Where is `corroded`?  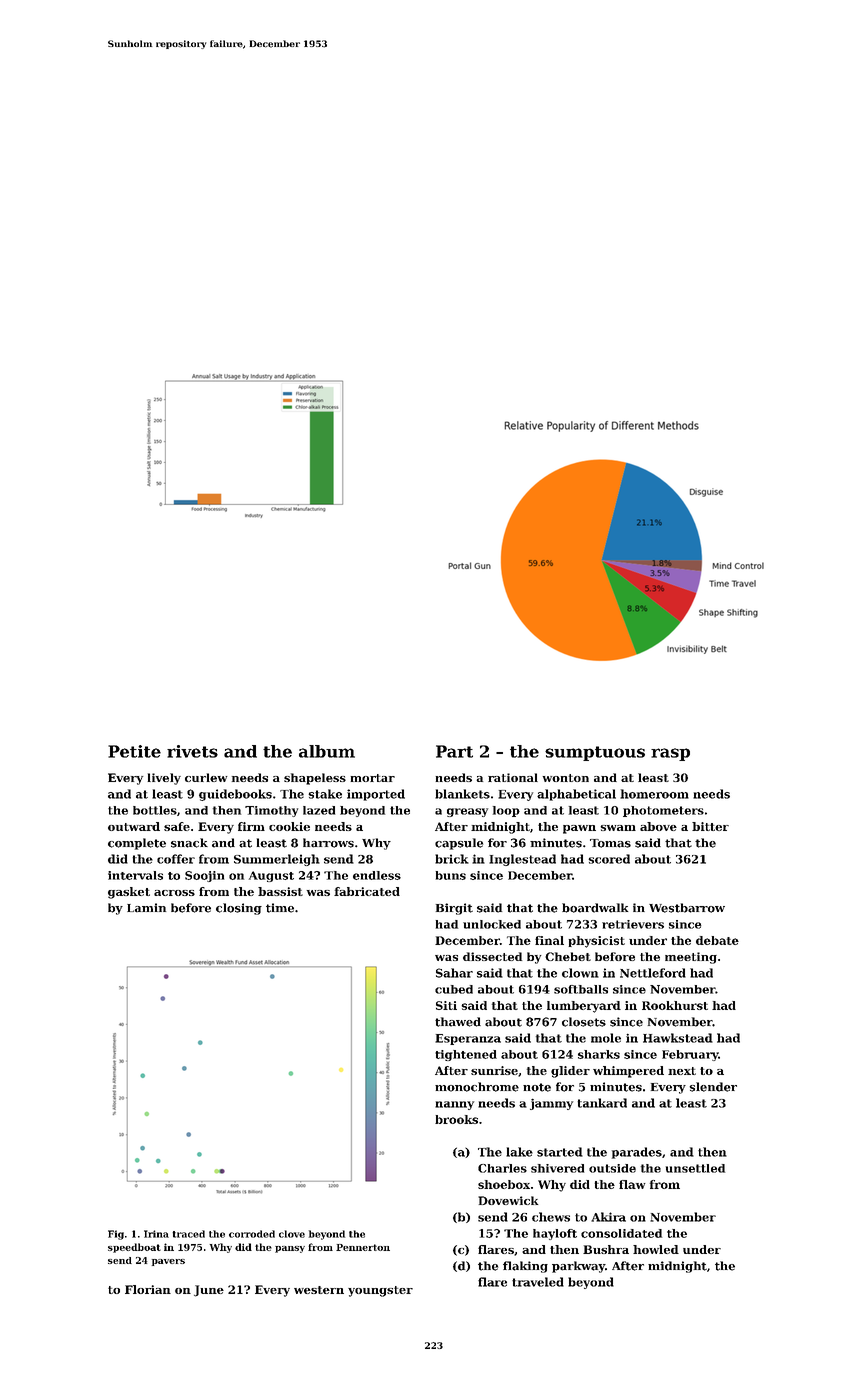
corroded is located at coordinates (252, 1234).
